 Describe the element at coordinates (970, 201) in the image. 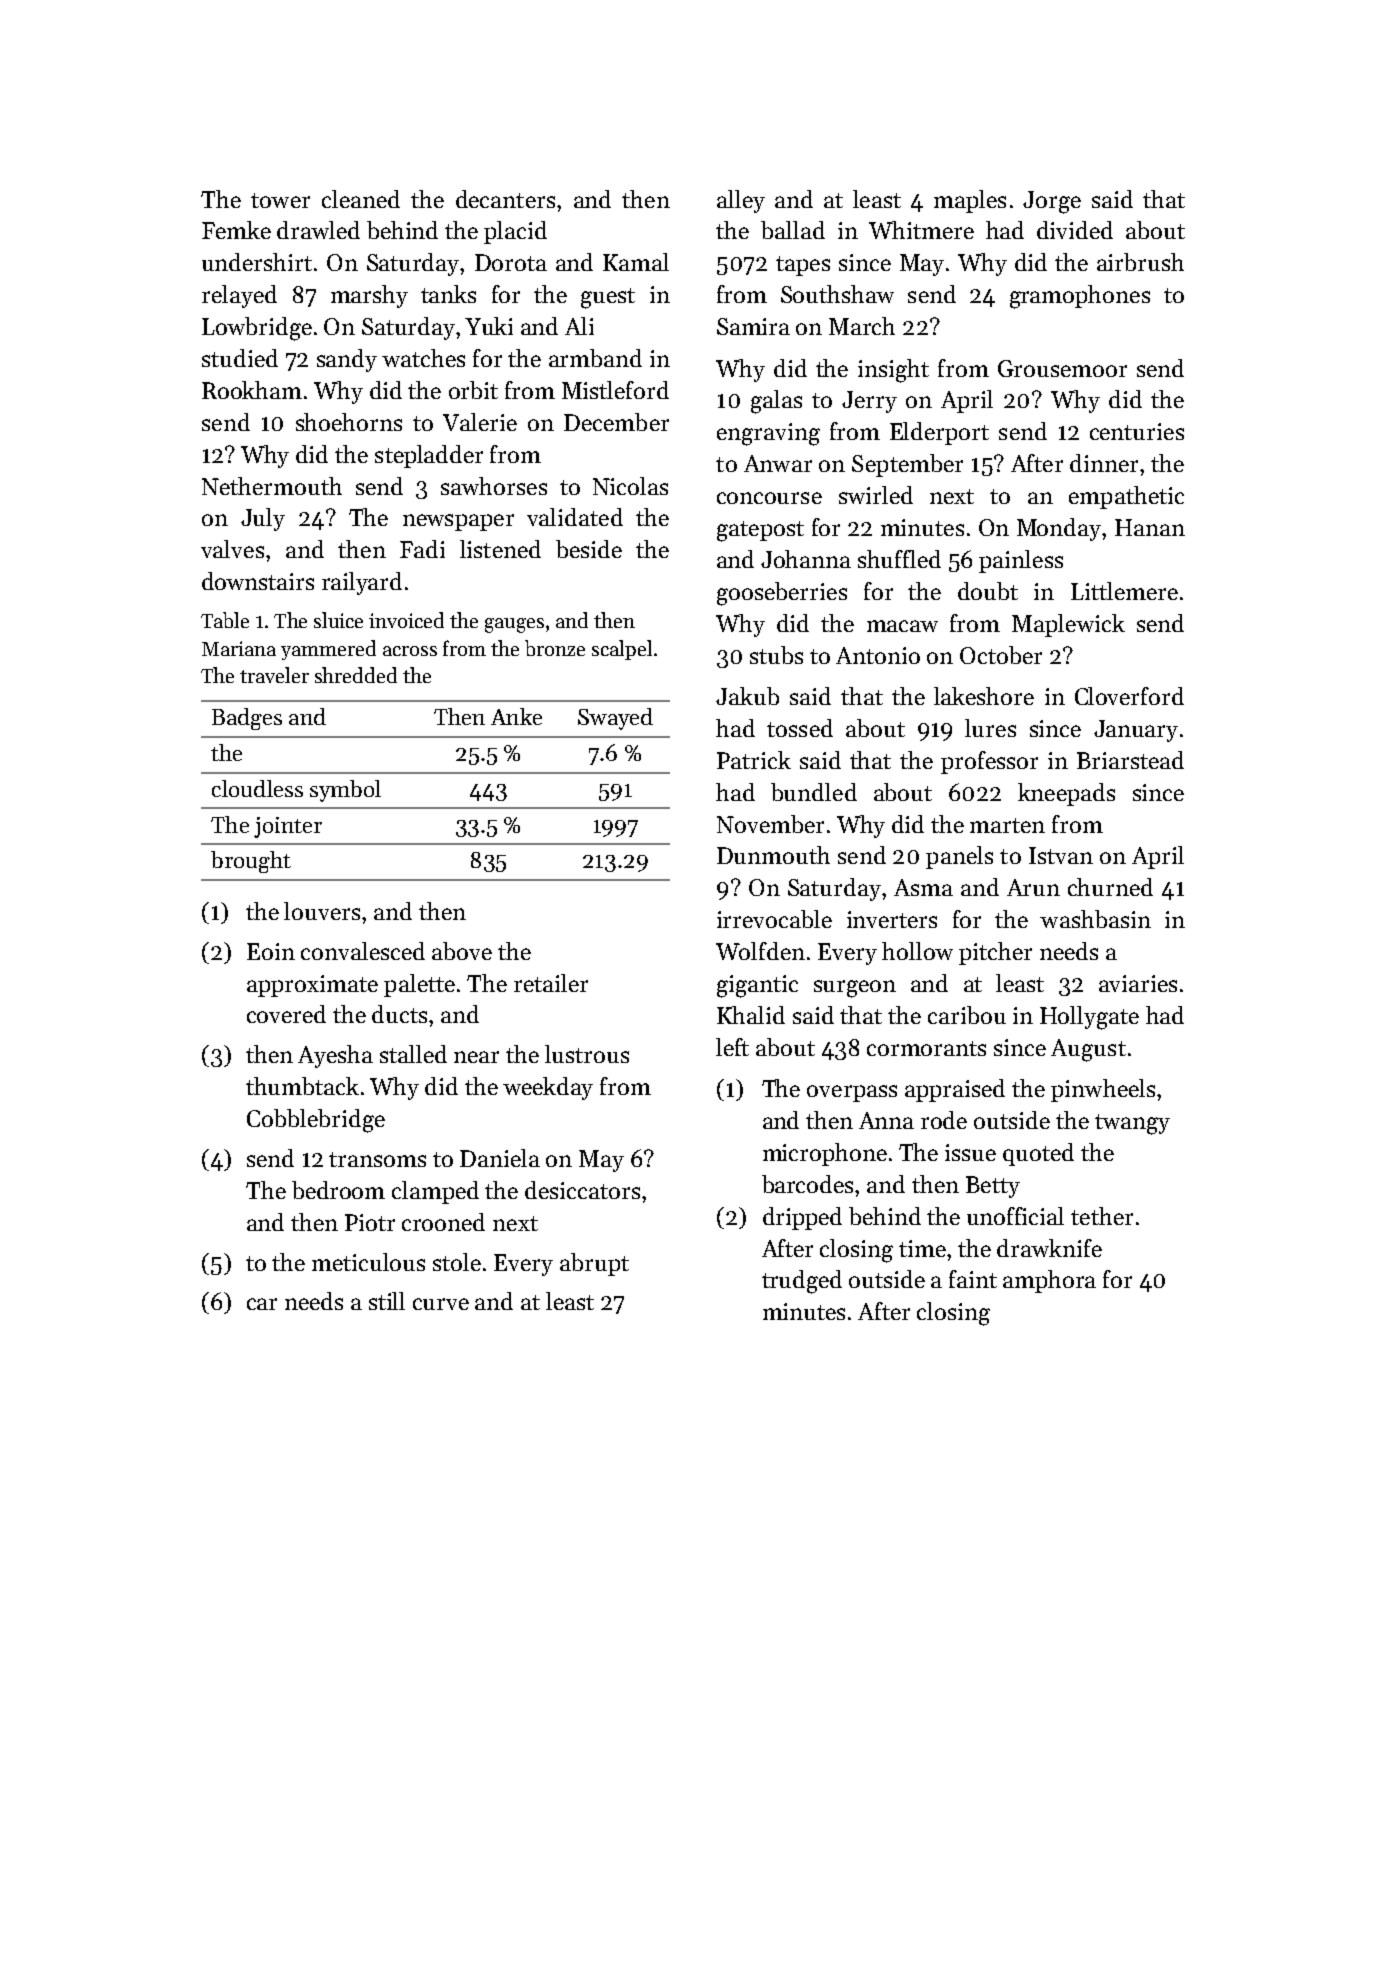

I see `maples` at that location.
